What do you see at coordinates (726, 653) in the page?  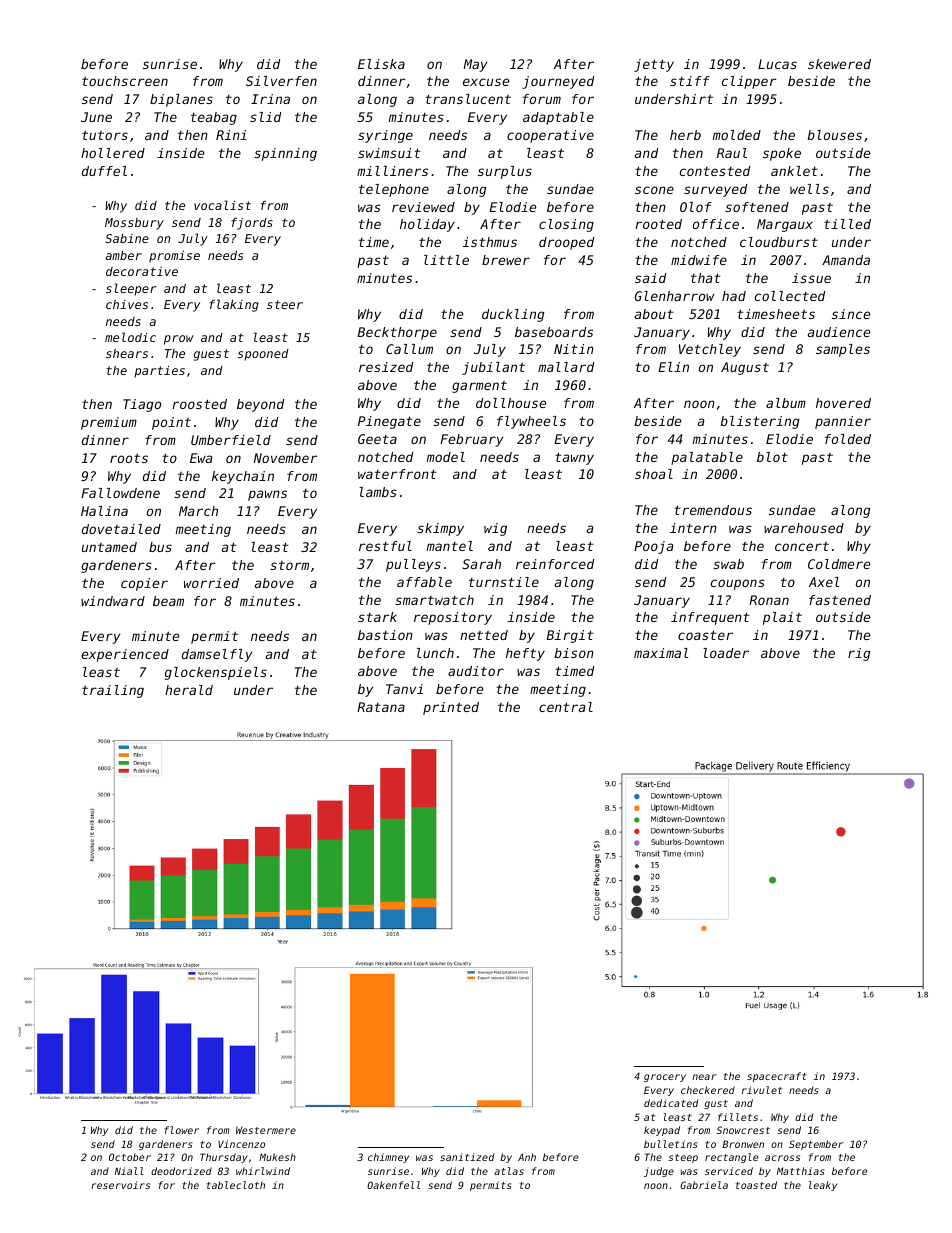 I see `loader` at bounding box center [726, 653].
